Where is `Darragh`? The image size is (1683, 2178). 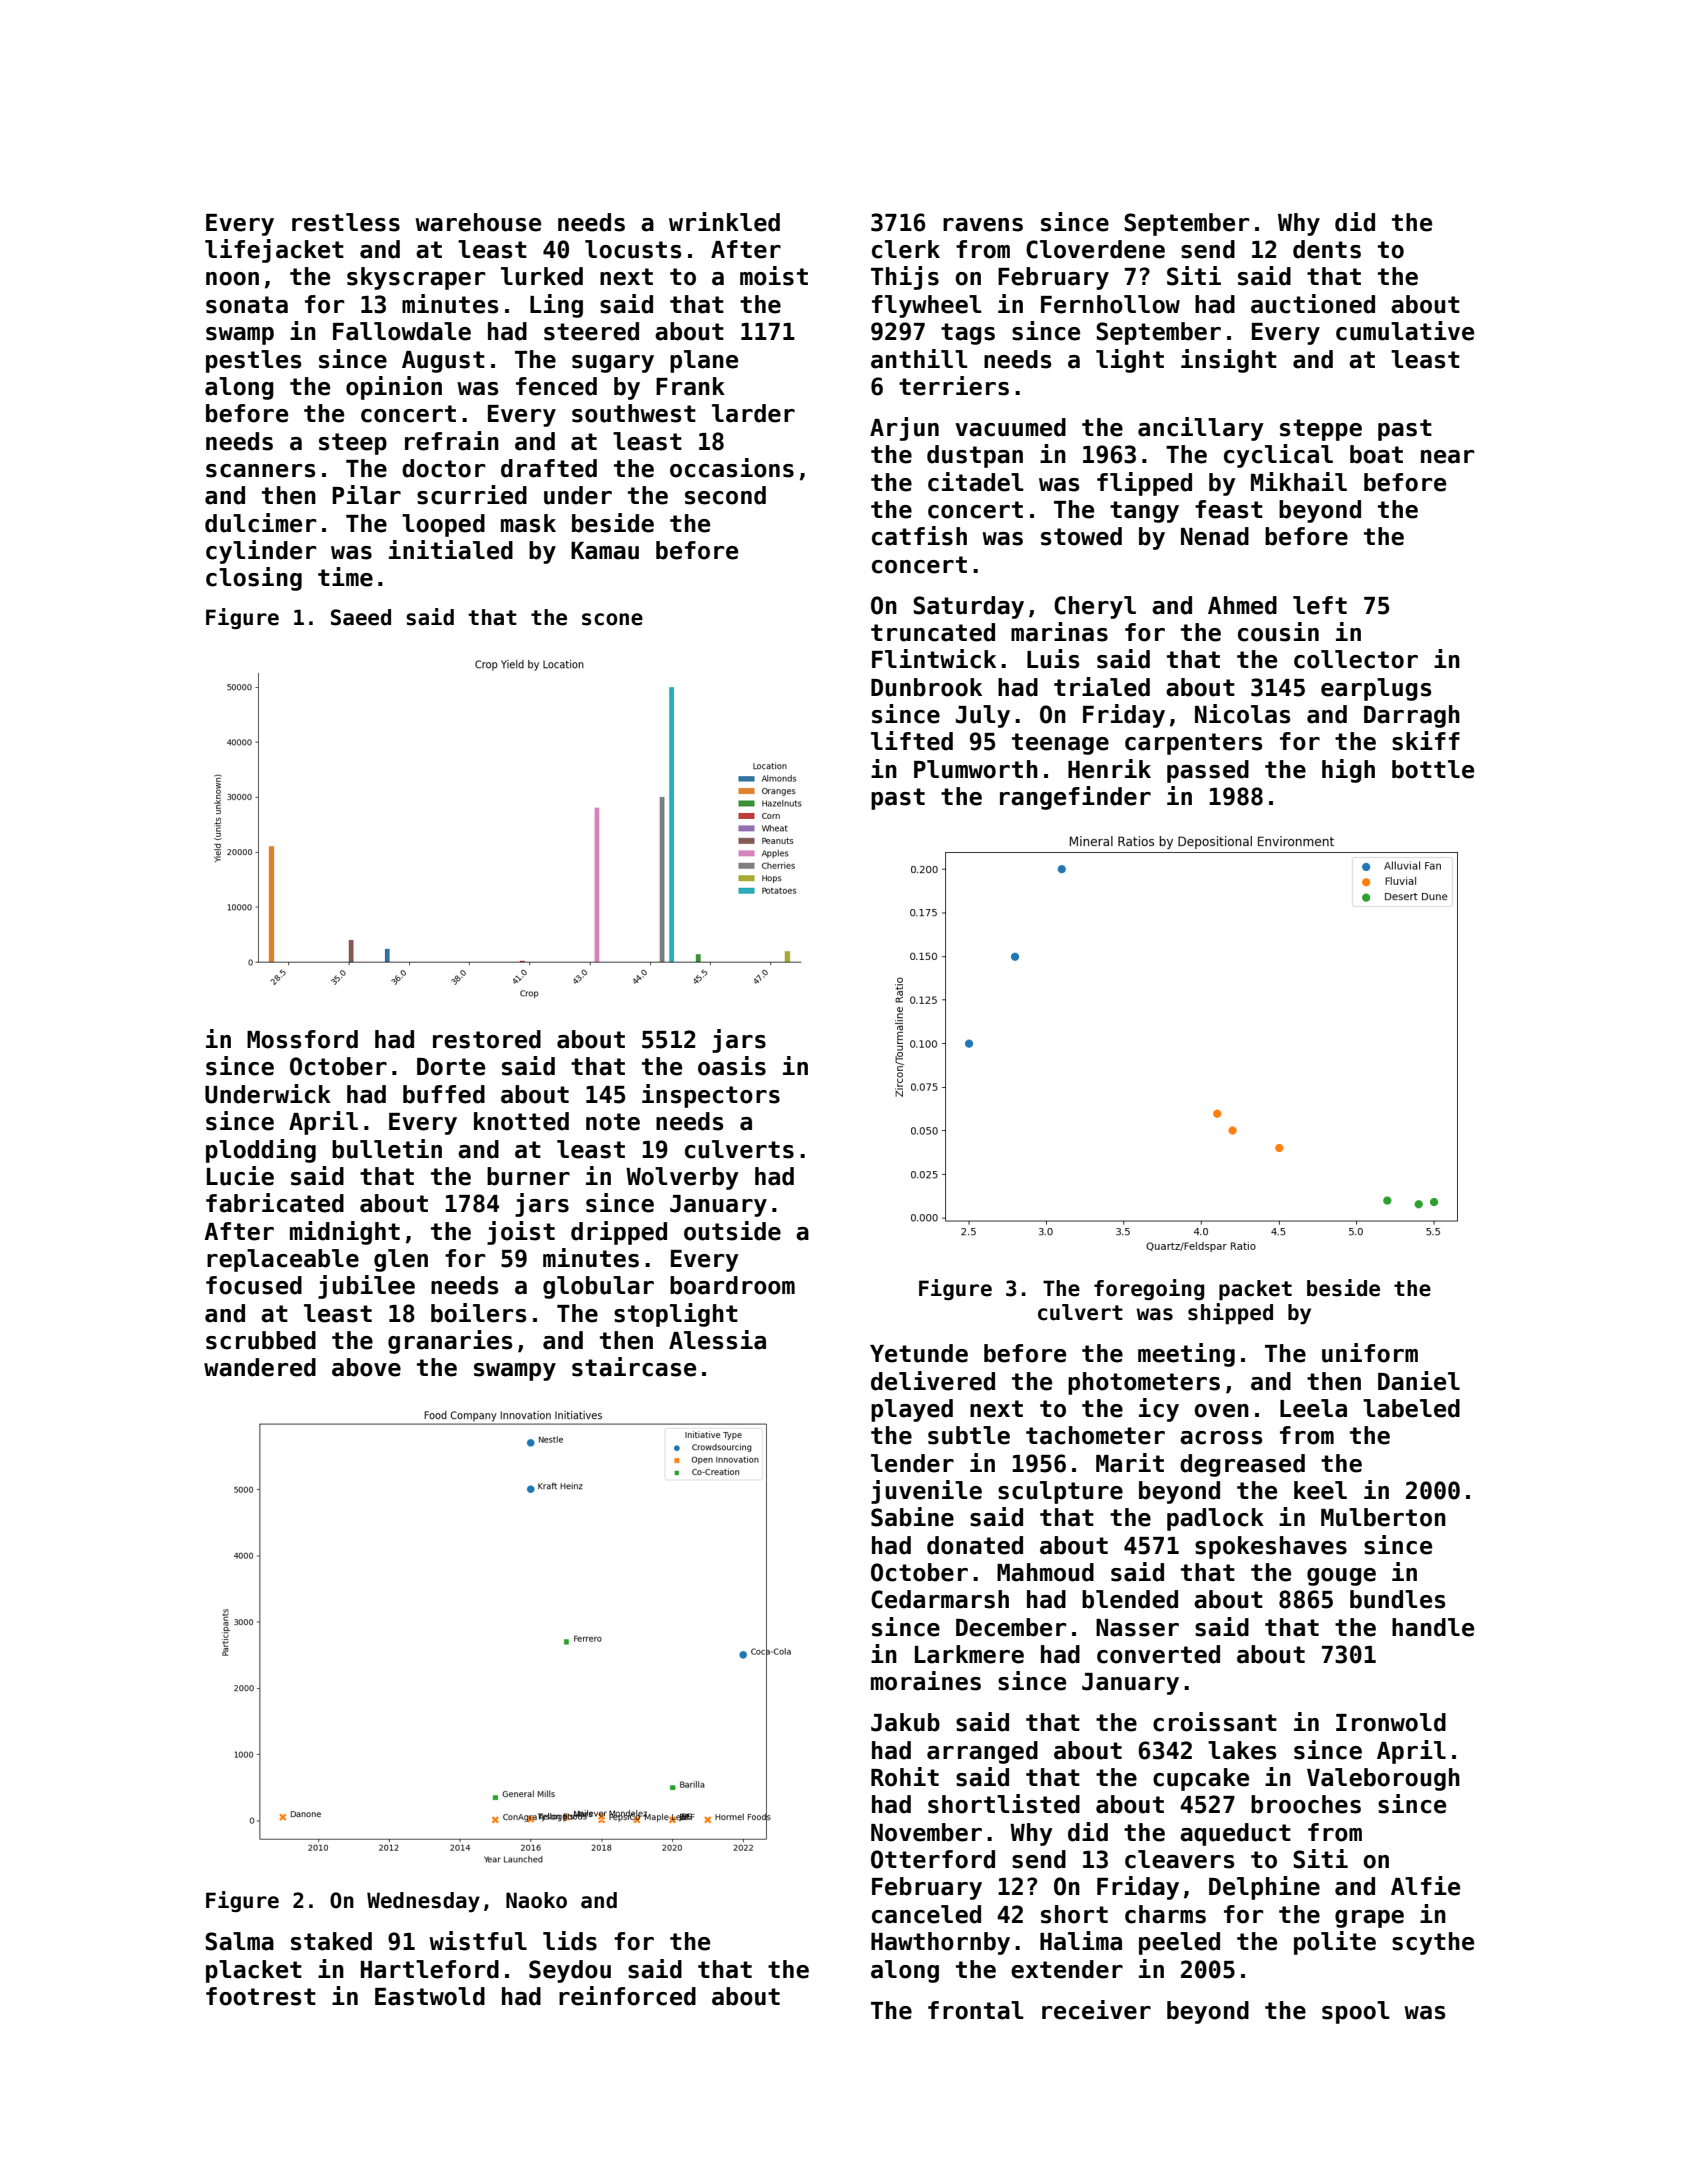 Darragh is located at coordinates (1412, 716).
